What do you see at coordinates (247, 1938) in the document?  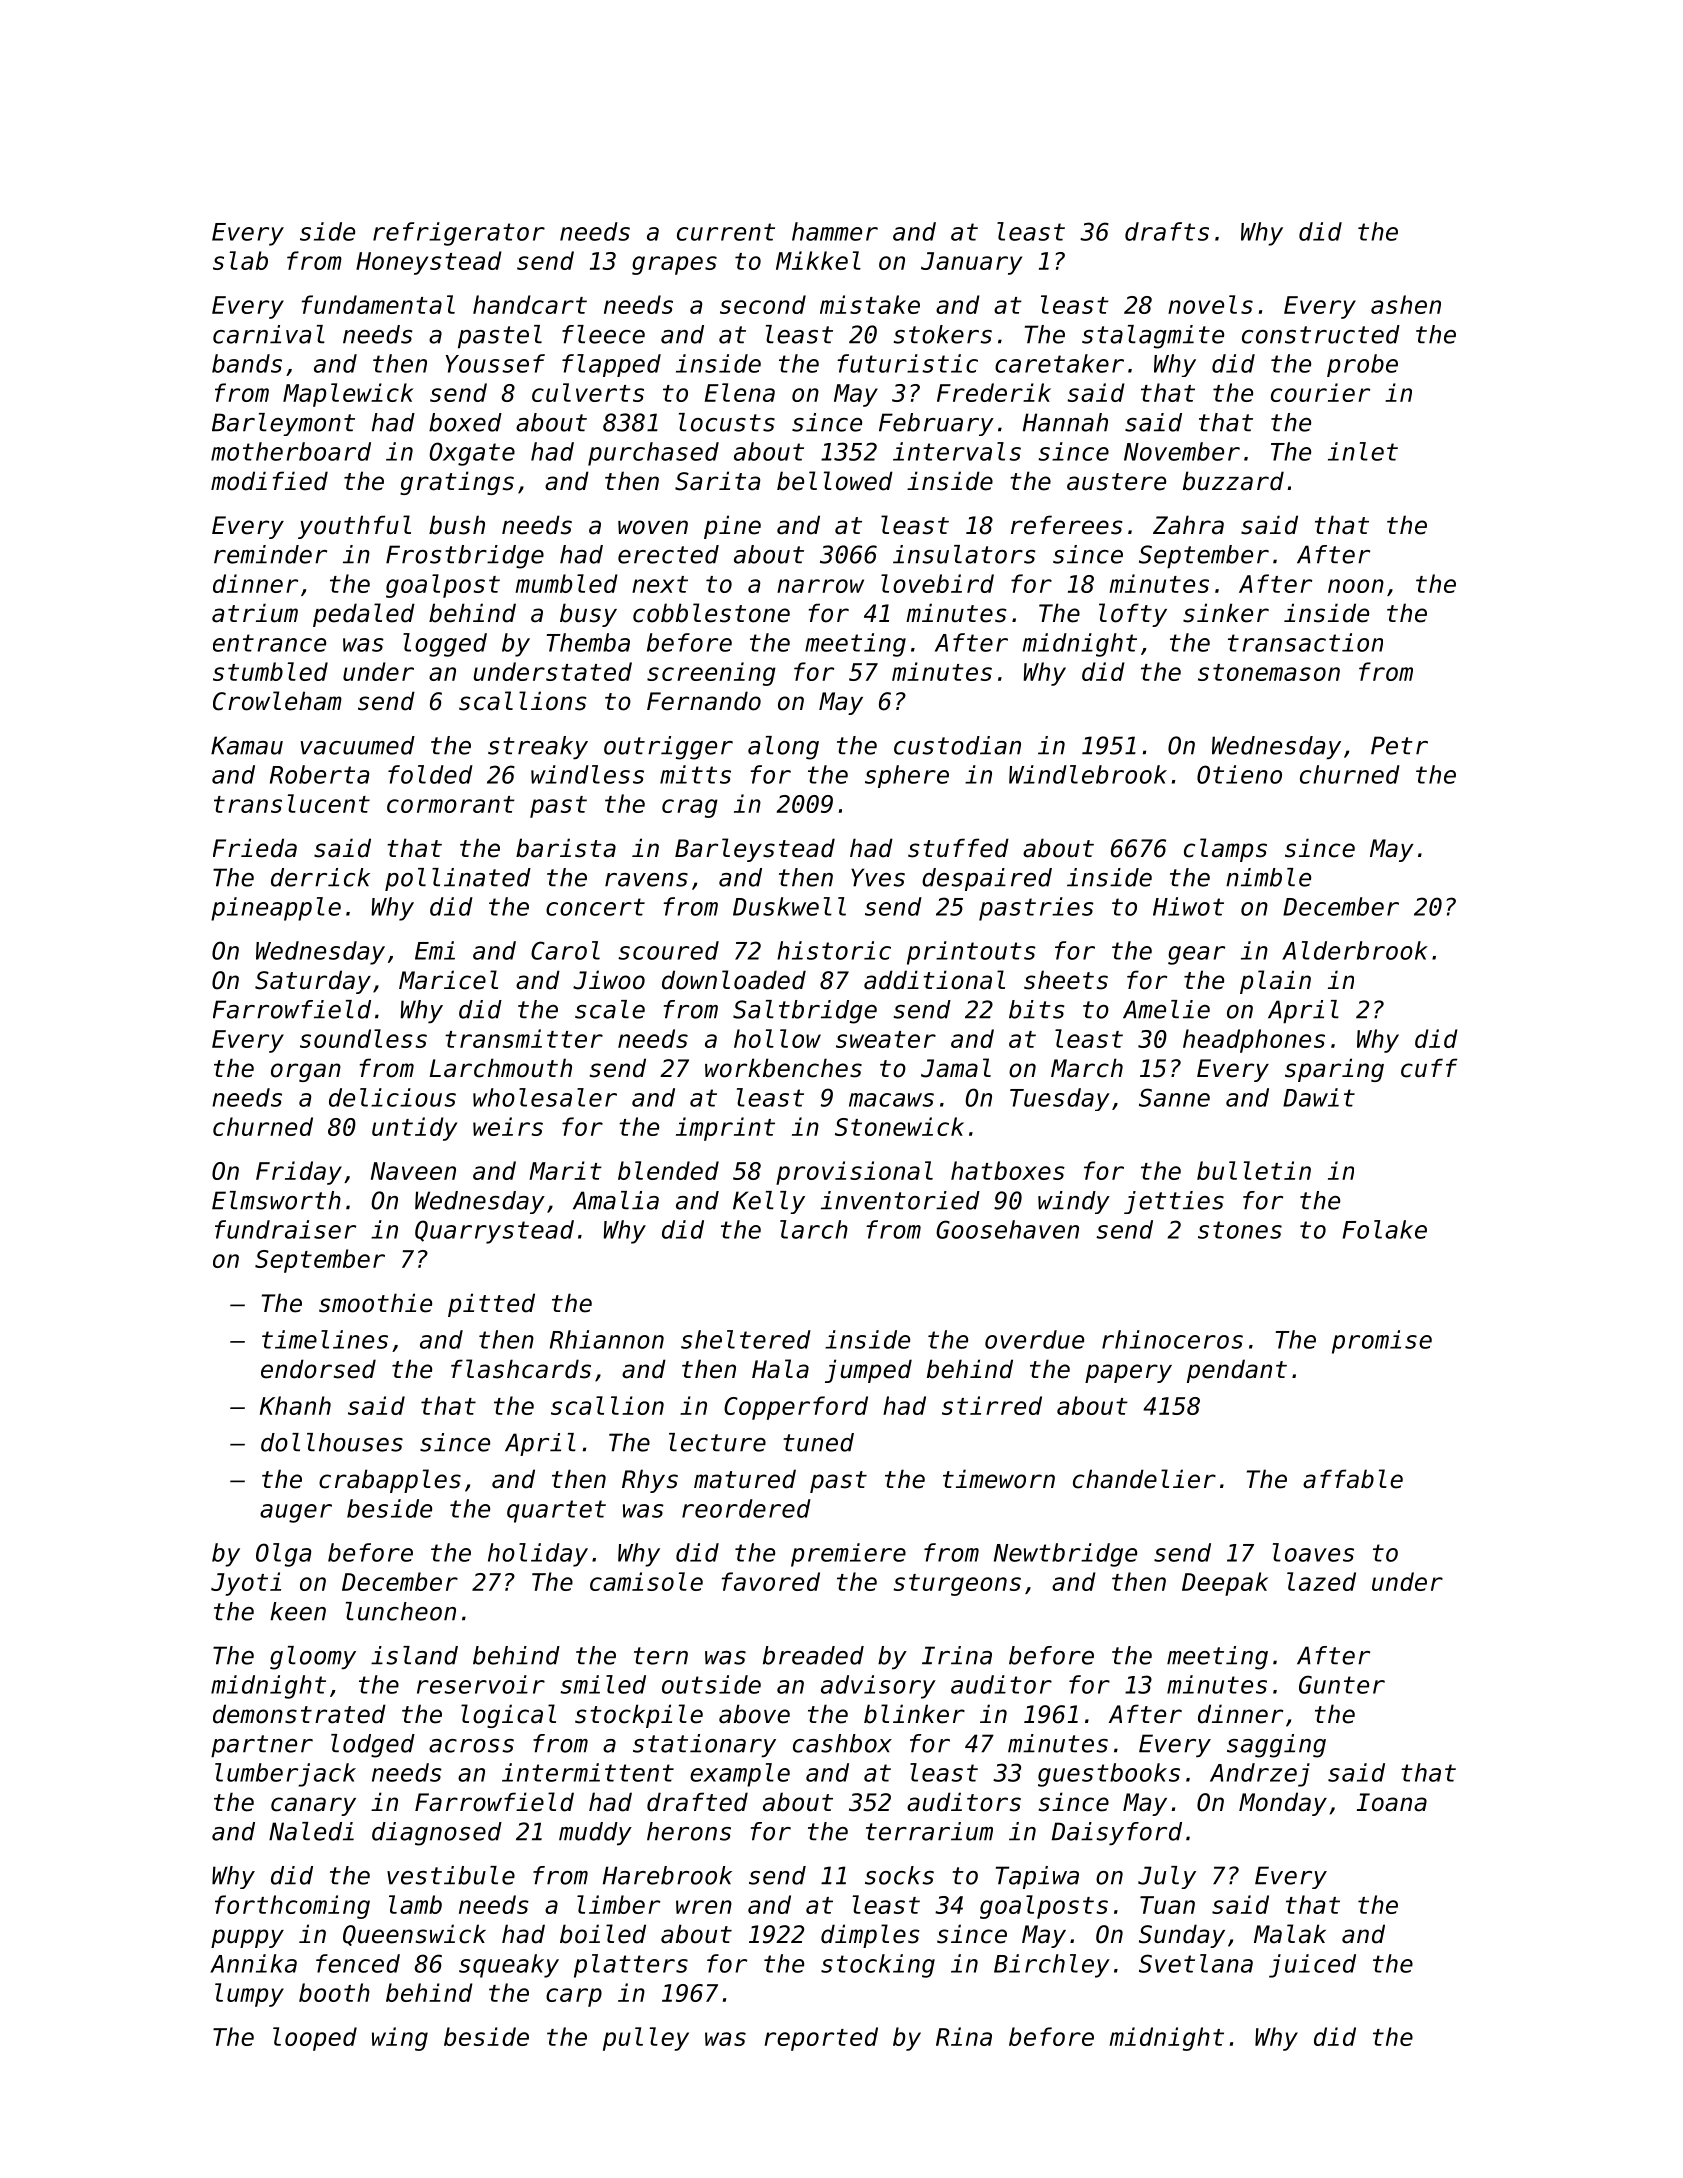 I see `puppy` at bounding box center [247, 1938].
